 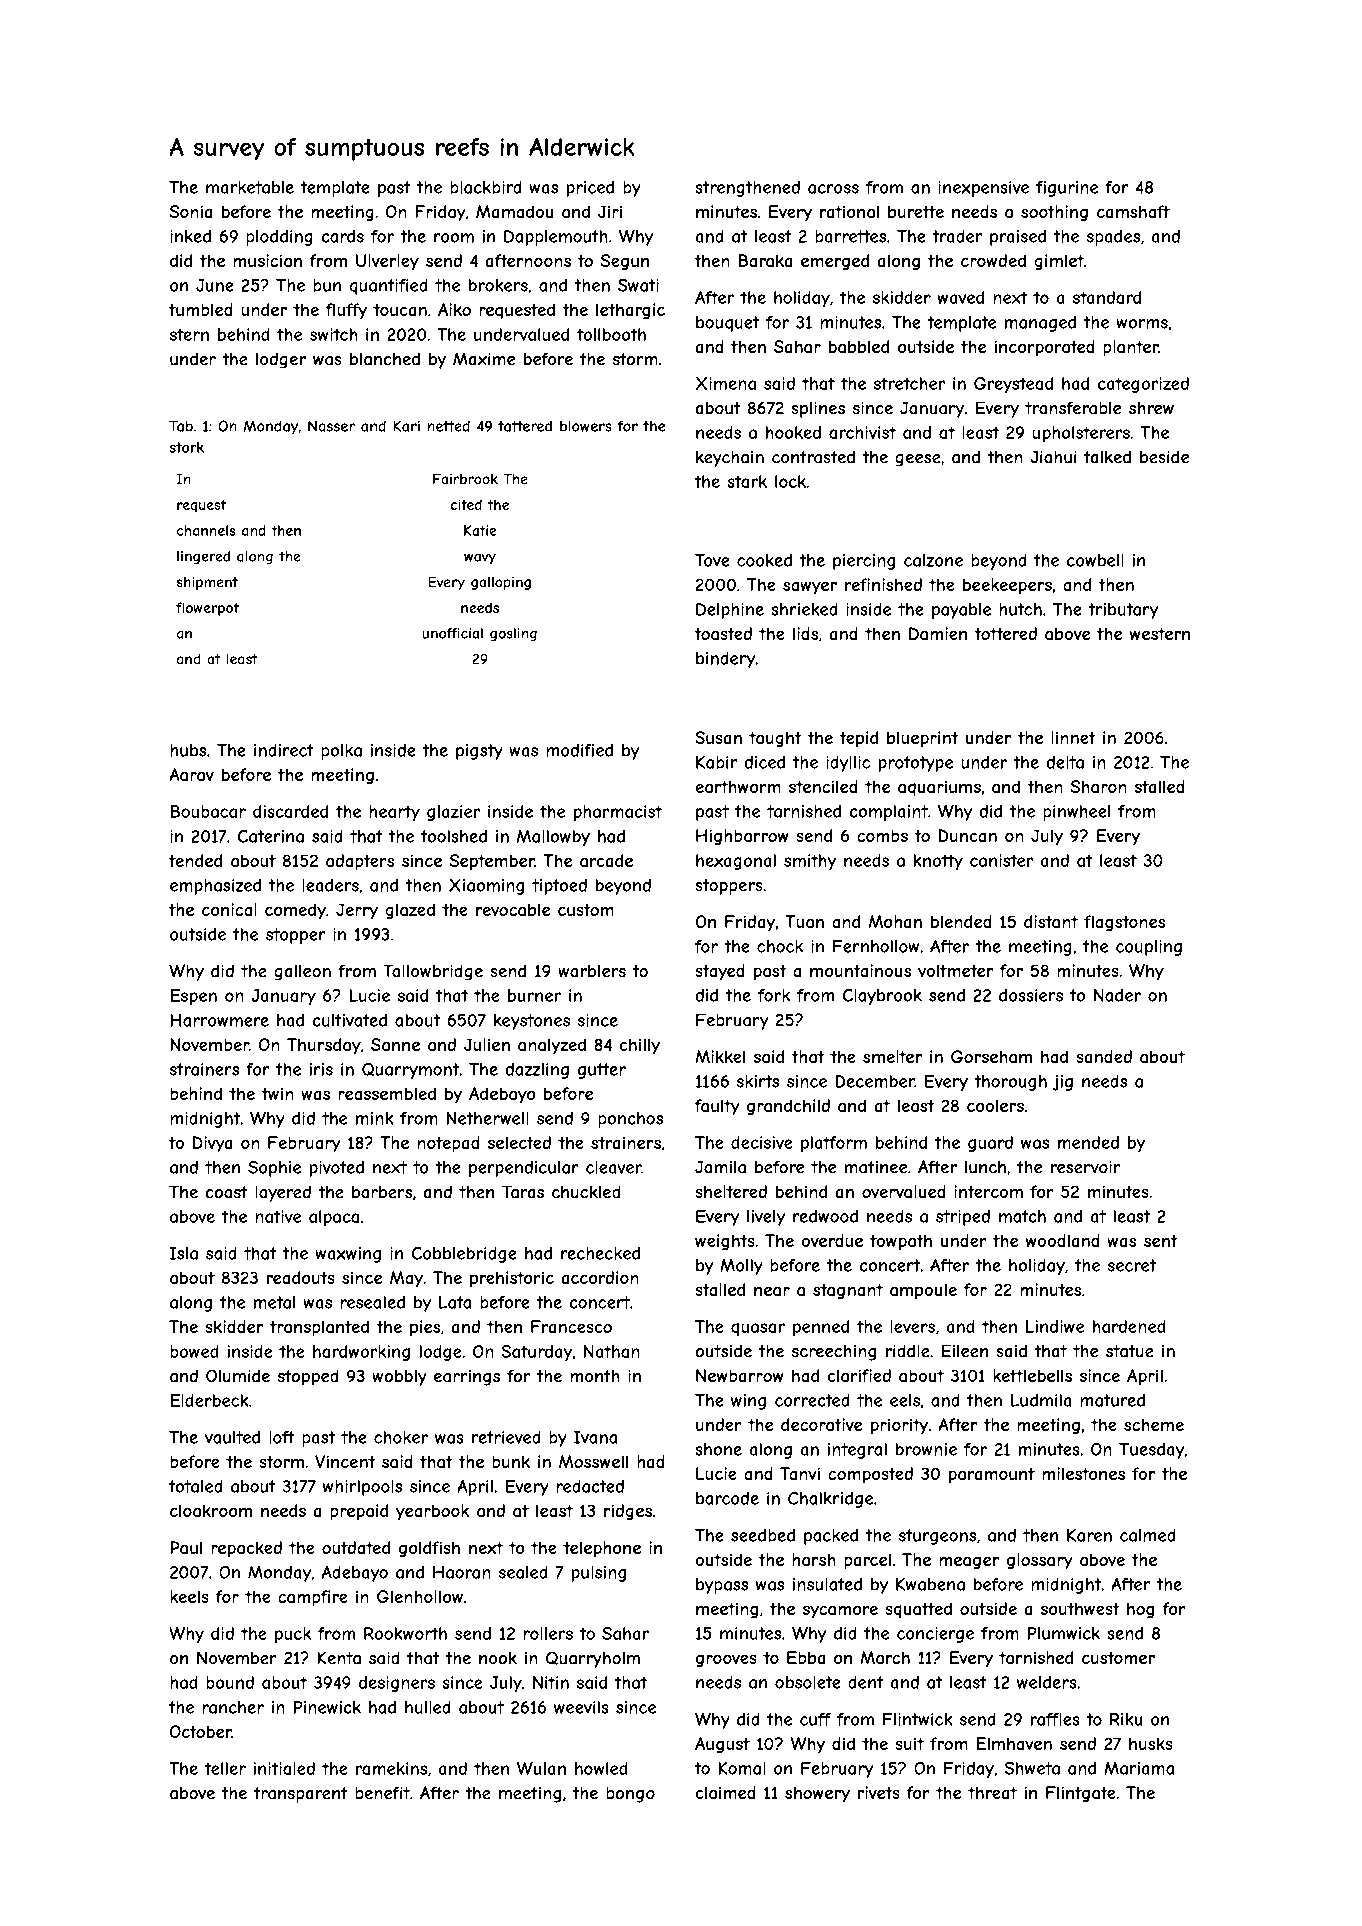 I want to click on Susan, so click(x=718, y=737).
